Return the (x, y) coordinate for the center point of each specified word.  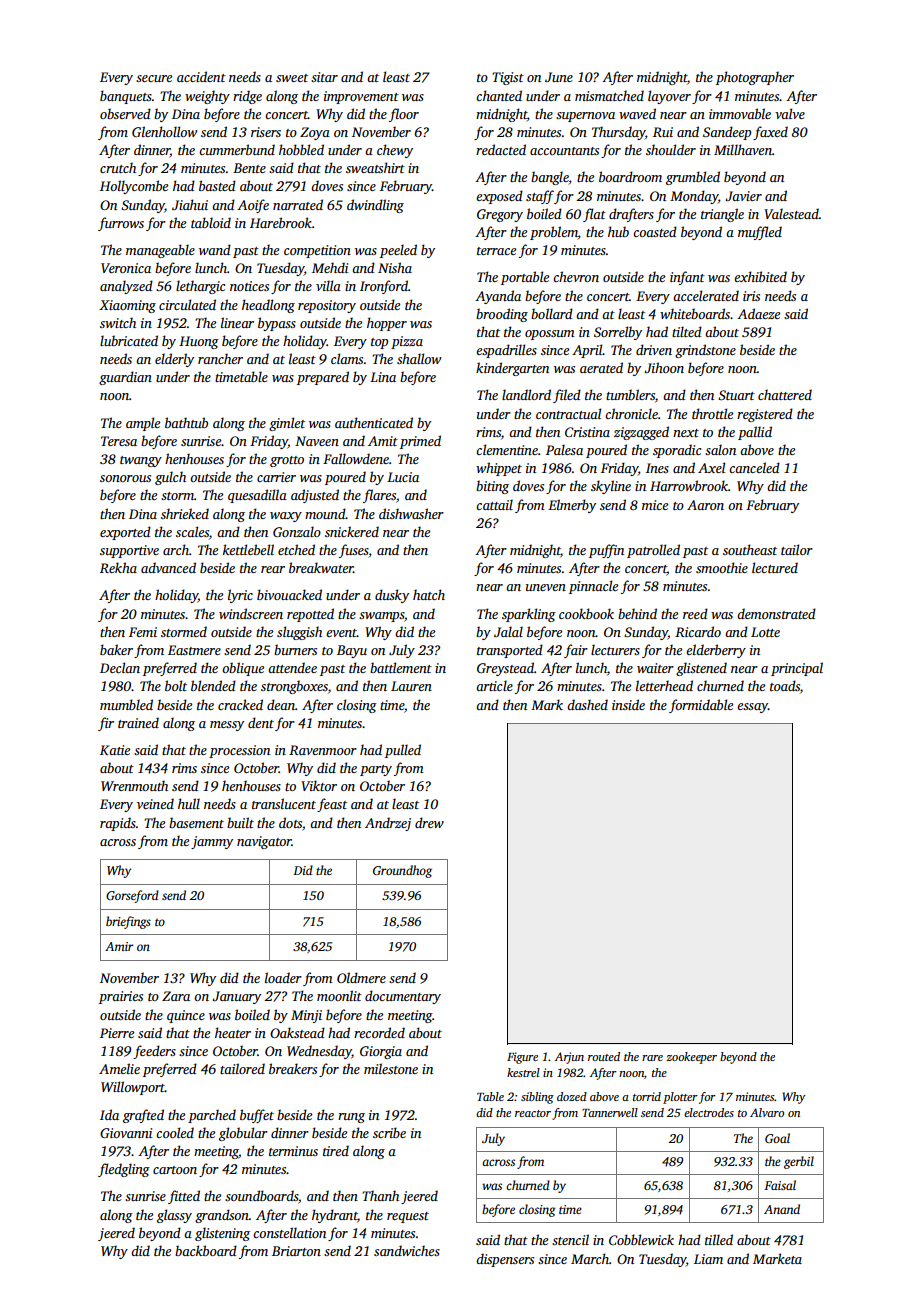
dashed (587, 704)
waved (637, 113)
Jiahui (190, 204)
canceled (754, 467)
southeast (750, 549)
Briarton (296, 1251)
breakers (293, 1068)
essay (752, 708)
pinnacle (593, 587)
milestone (391, 1068)
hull (189, 803)
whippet (499, 469)
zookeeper (691, 1058)
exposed (499, 197)
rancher (220, 358)
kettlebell (248, 549)
